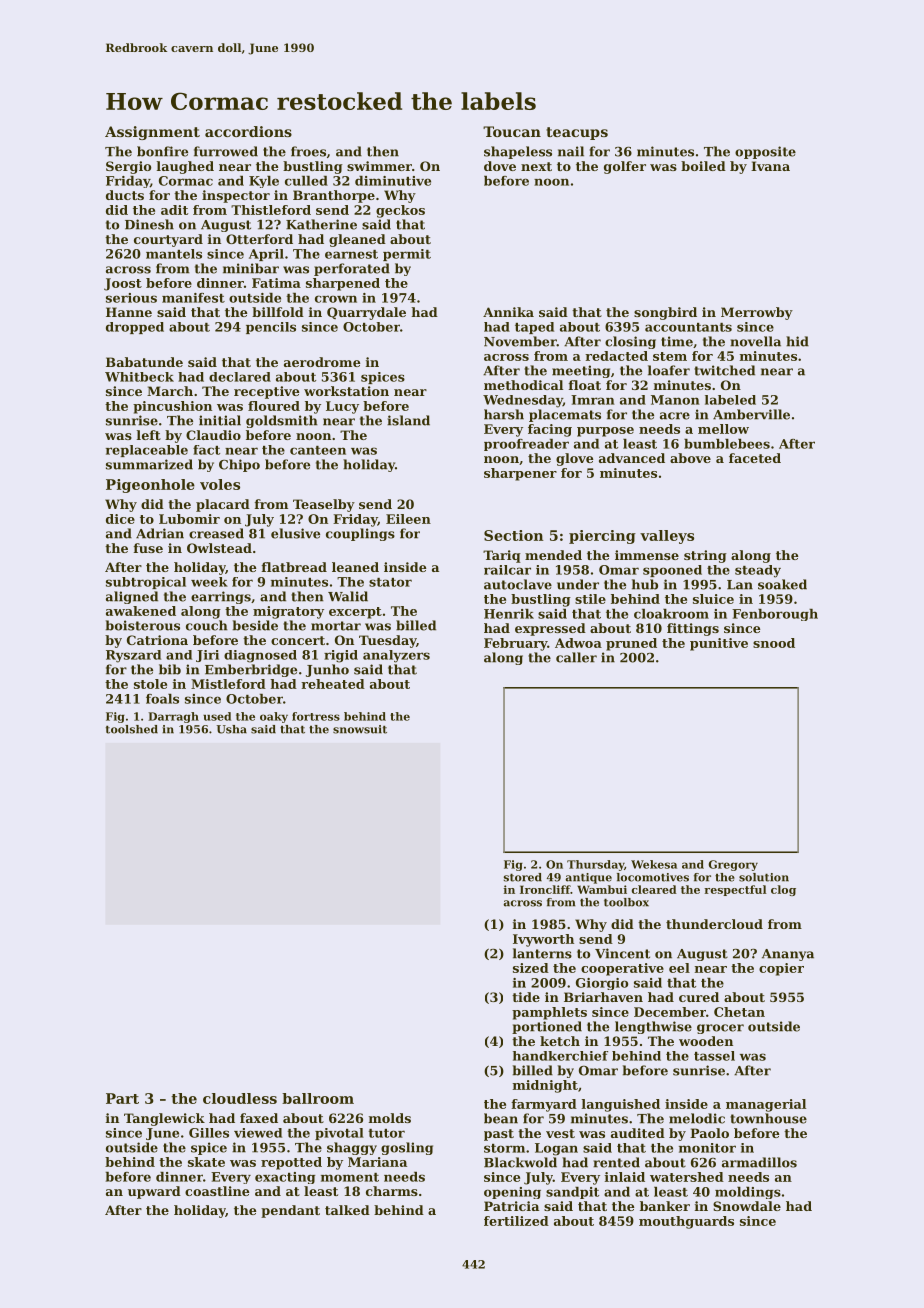  What do you see at coordinates (164, 1119) in the image?
I see `Tanglewick` at bounding box center [164, 1119].
